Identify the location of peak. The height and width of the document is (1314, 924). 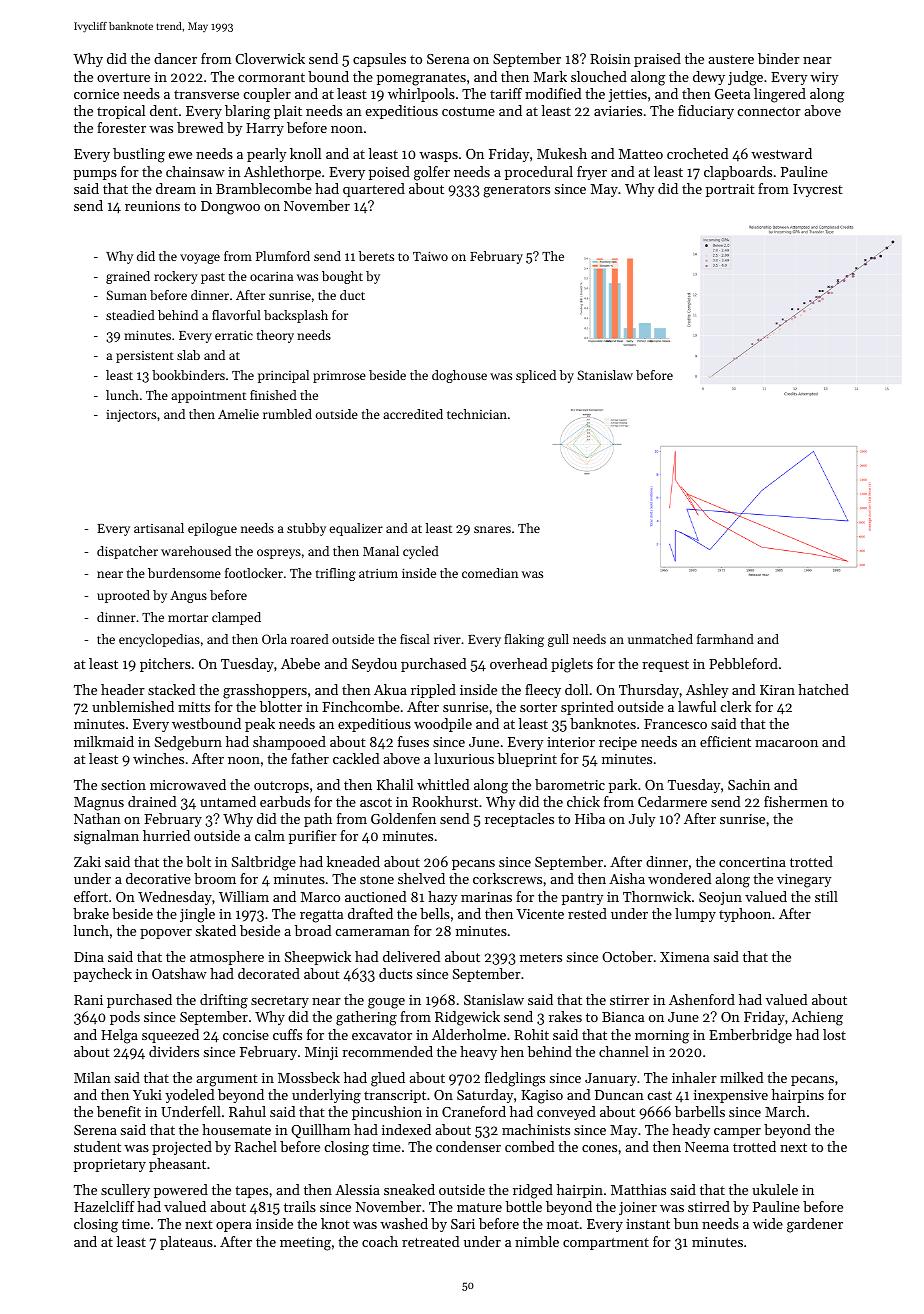
(260, 725).
